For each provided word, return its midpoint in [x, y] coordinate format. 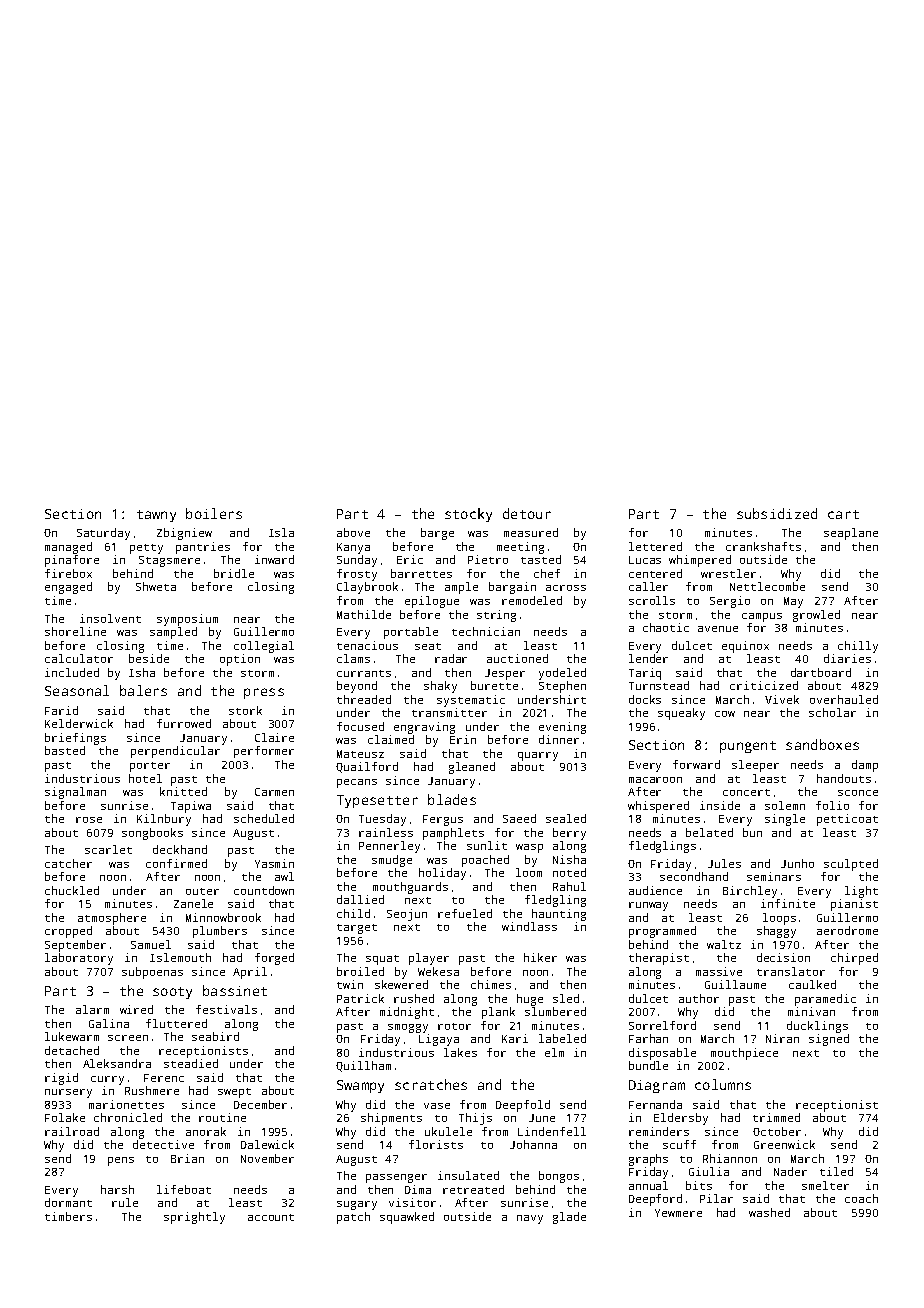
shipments [391, 1119]
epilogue [432, 602]
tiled [836, 1171]
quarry [538, 756]
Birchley [750, 892]
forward [696, 764]
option [240, 660]
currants [364, 673]
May [793, 602]
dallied [360, 899]
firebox [68, 573]
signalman [75, 793]
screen [128, 1038]
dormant [68, 1202]
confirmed [176, 863]
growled [816, 616]
